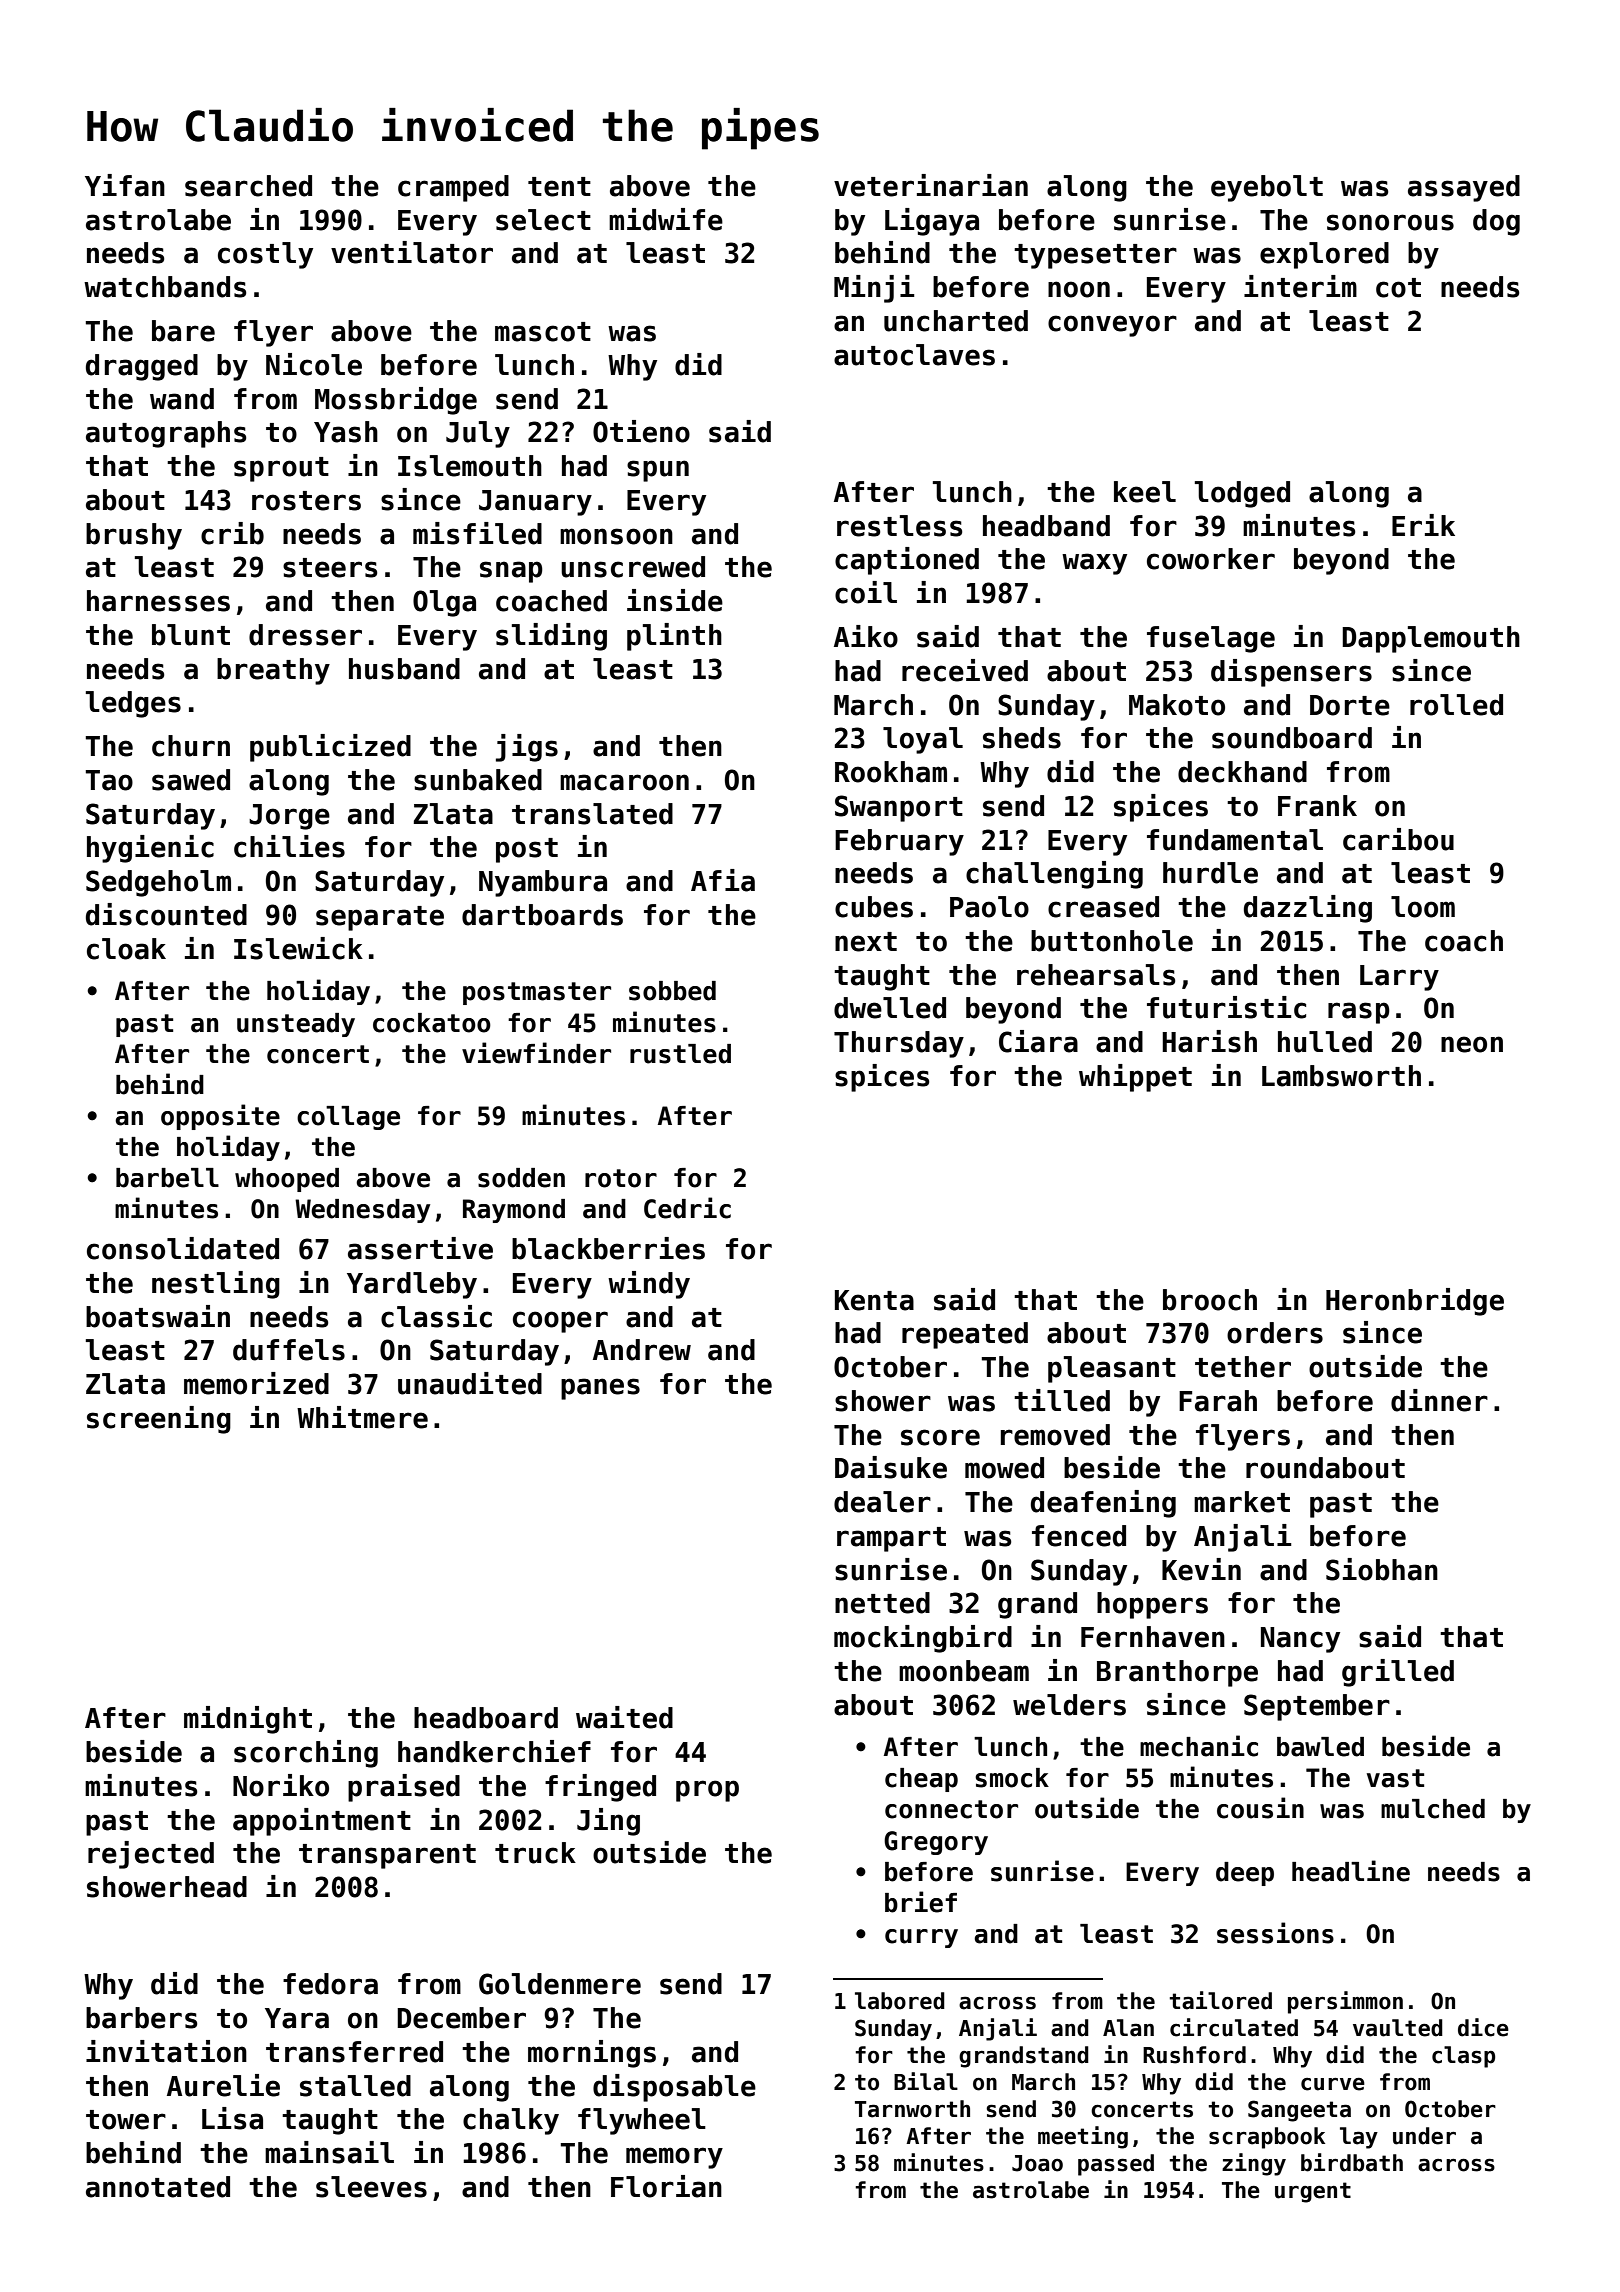  Describe the element at coordinates (141, 2018) in the screenshot. I see `barbers` at that location.
